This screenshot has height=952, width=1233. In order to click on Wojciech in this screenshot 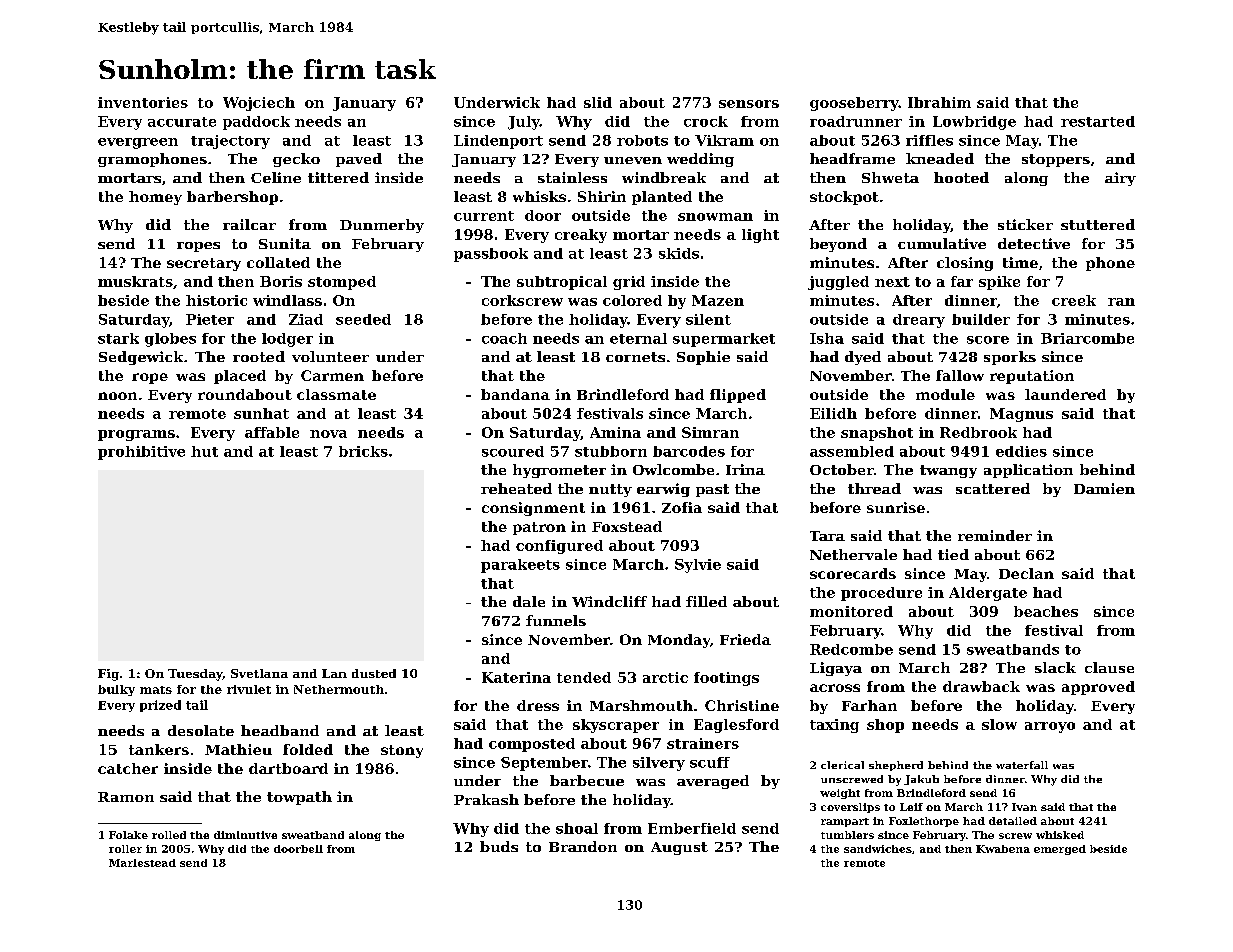, I will do `click(259, 104)`.
